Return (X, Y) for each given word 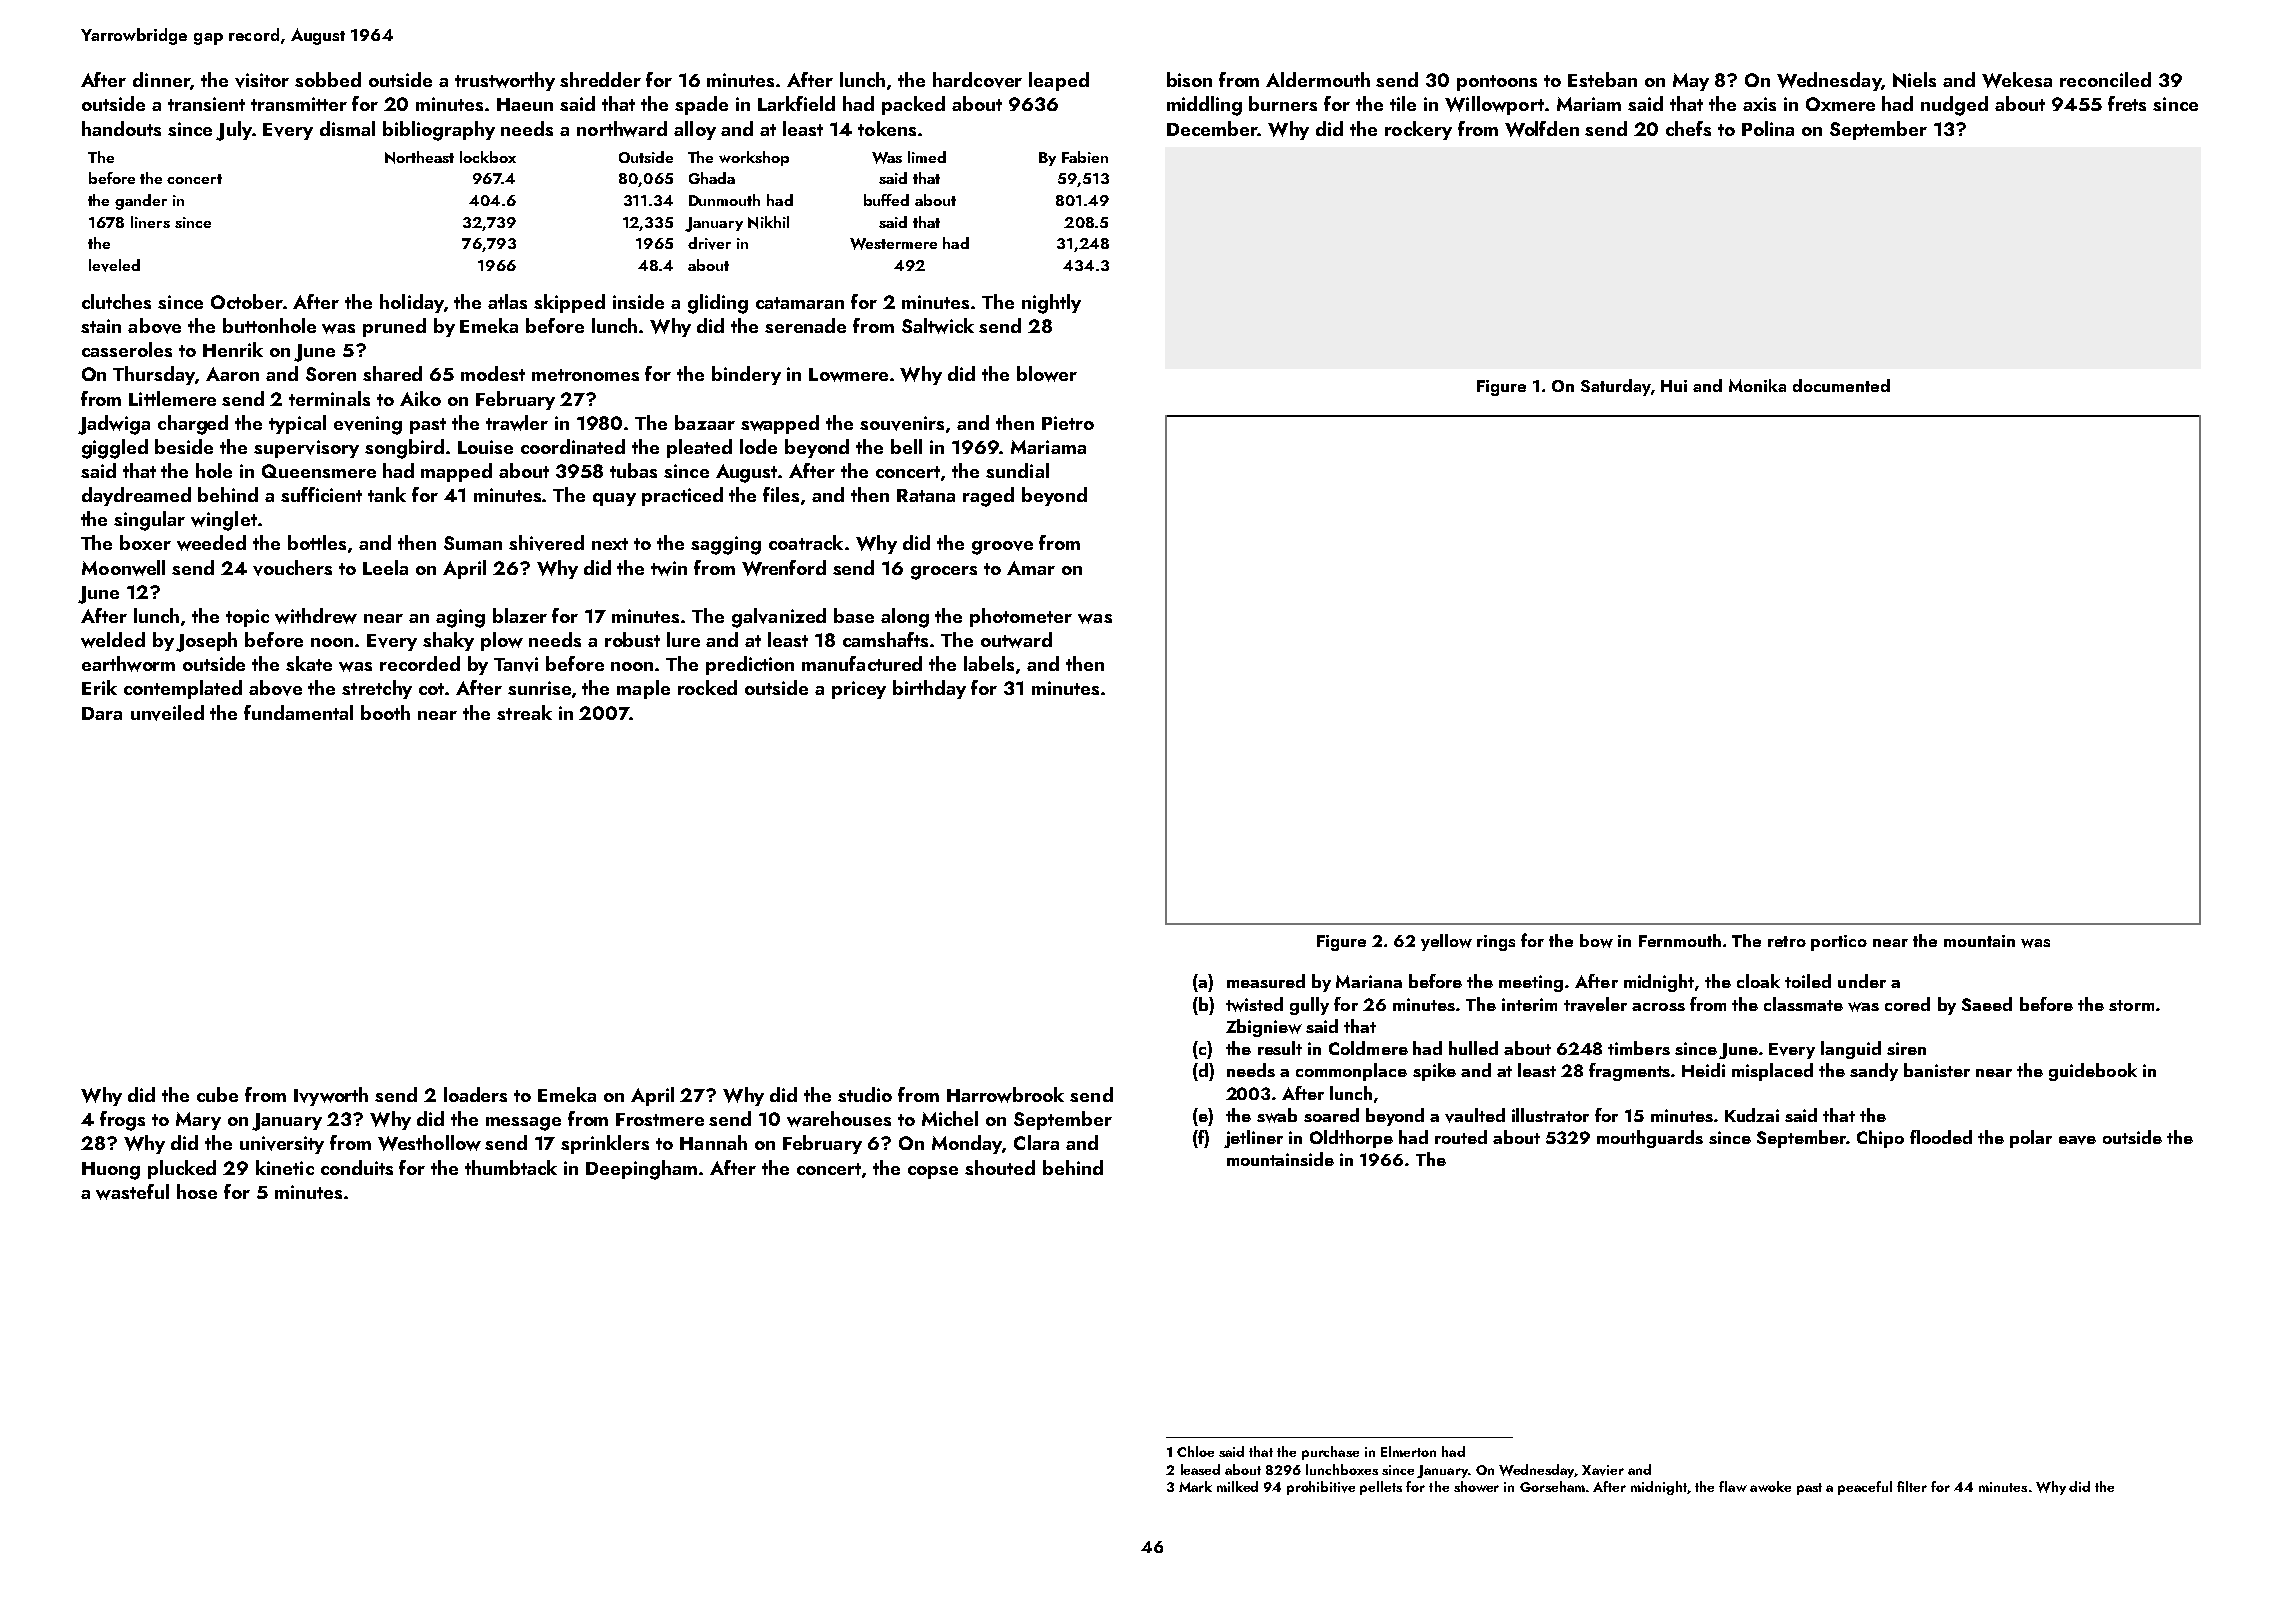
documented (1841, 385)
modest (493, 373)
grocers (944, 573)
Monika (1757, 385)
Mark (1195, 1486)
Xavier (1603, 1470)
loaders (475, 1094)
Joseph (206, 642)
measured (1266, 981)
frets (2127, 103)
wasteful (132, 1192)
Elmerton (1408, 1451)
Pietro (1068, 423)
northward (622, 129)
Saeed (1987, 1004)
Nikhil (768, 222)
